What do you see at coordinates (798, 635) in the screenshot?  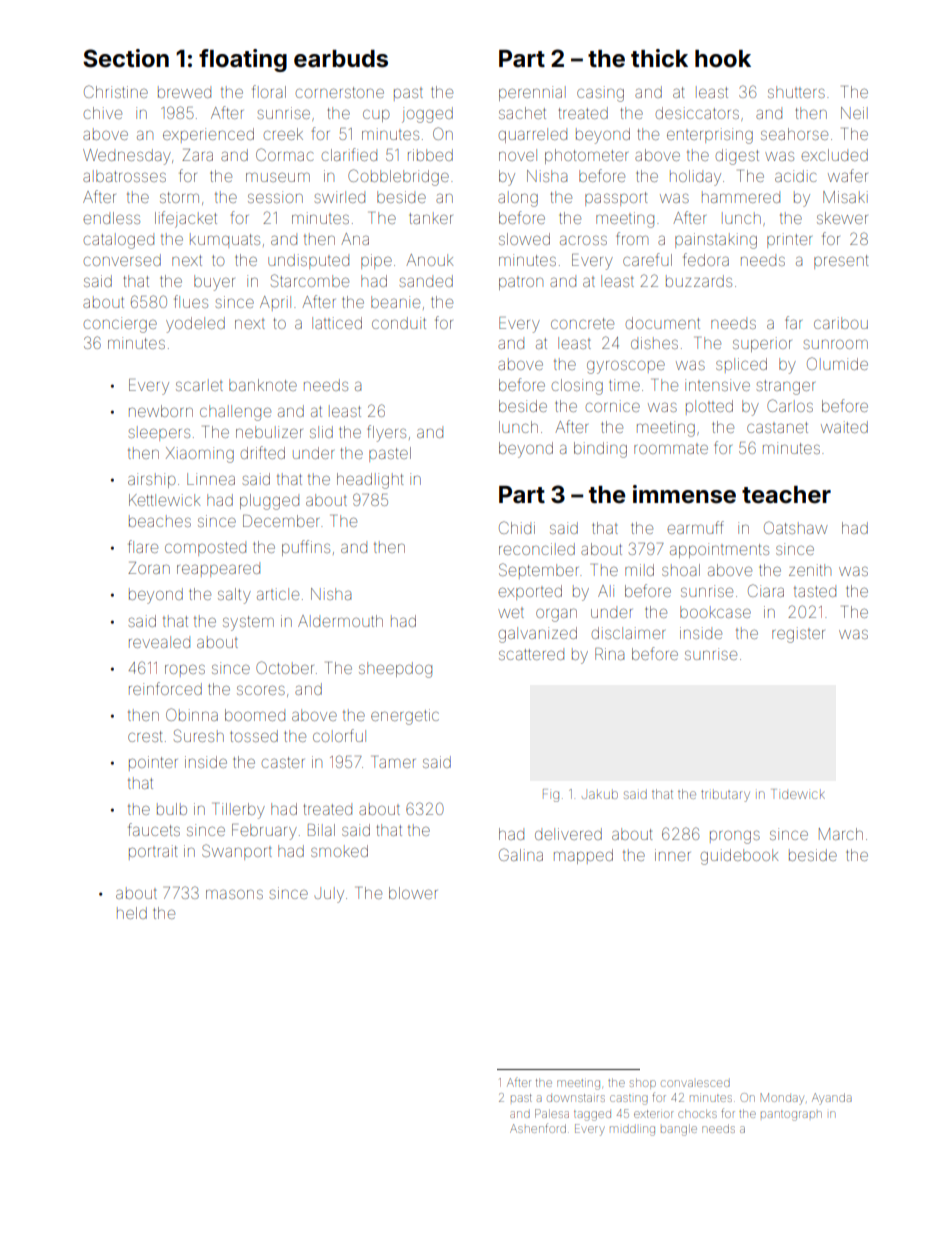 I see `register` at bounding box center [798, 635].
